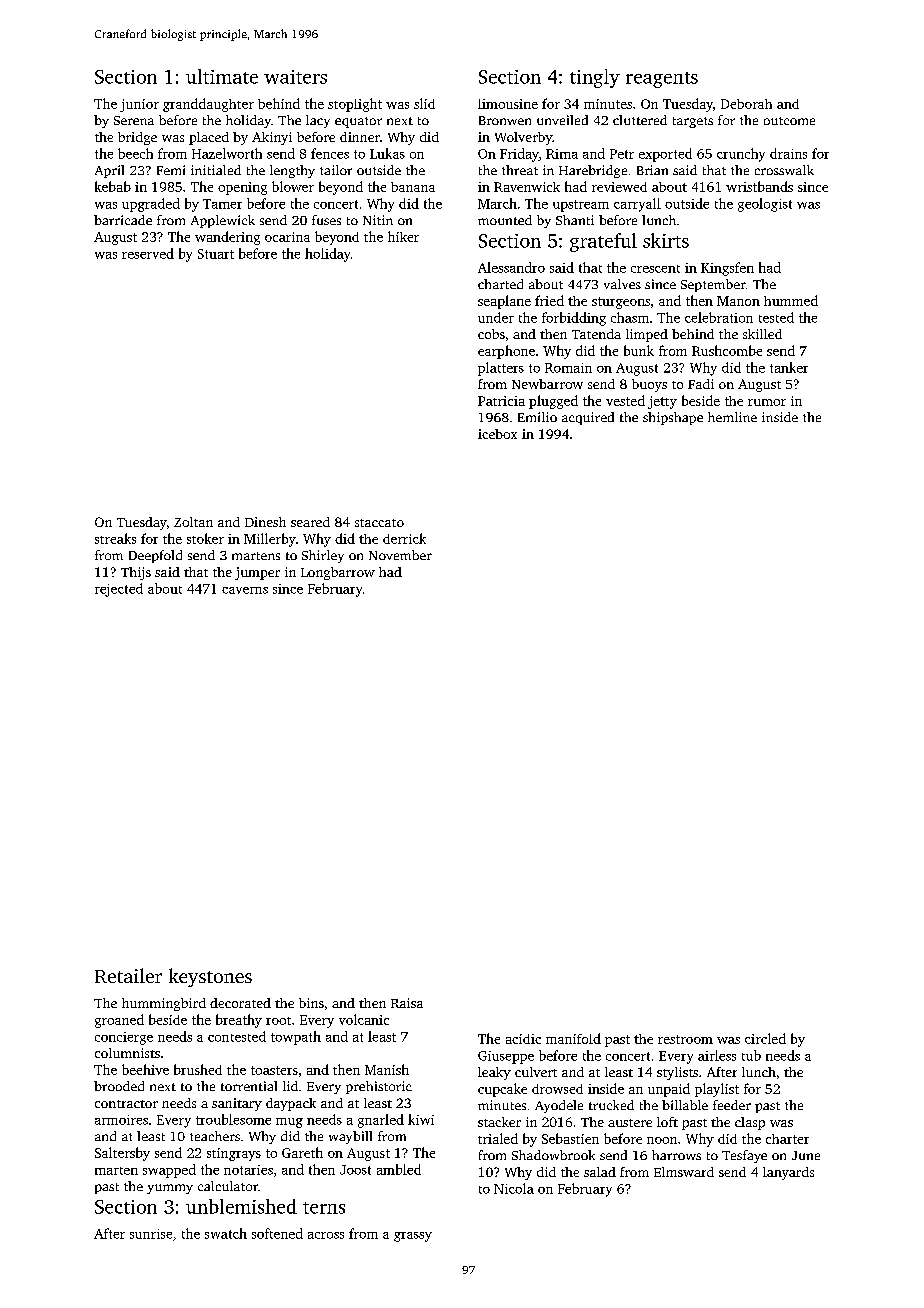  What do you see at coordinates (732, 417) in the screenshot?
I see `hemline` at bounding box center [732, 417].
